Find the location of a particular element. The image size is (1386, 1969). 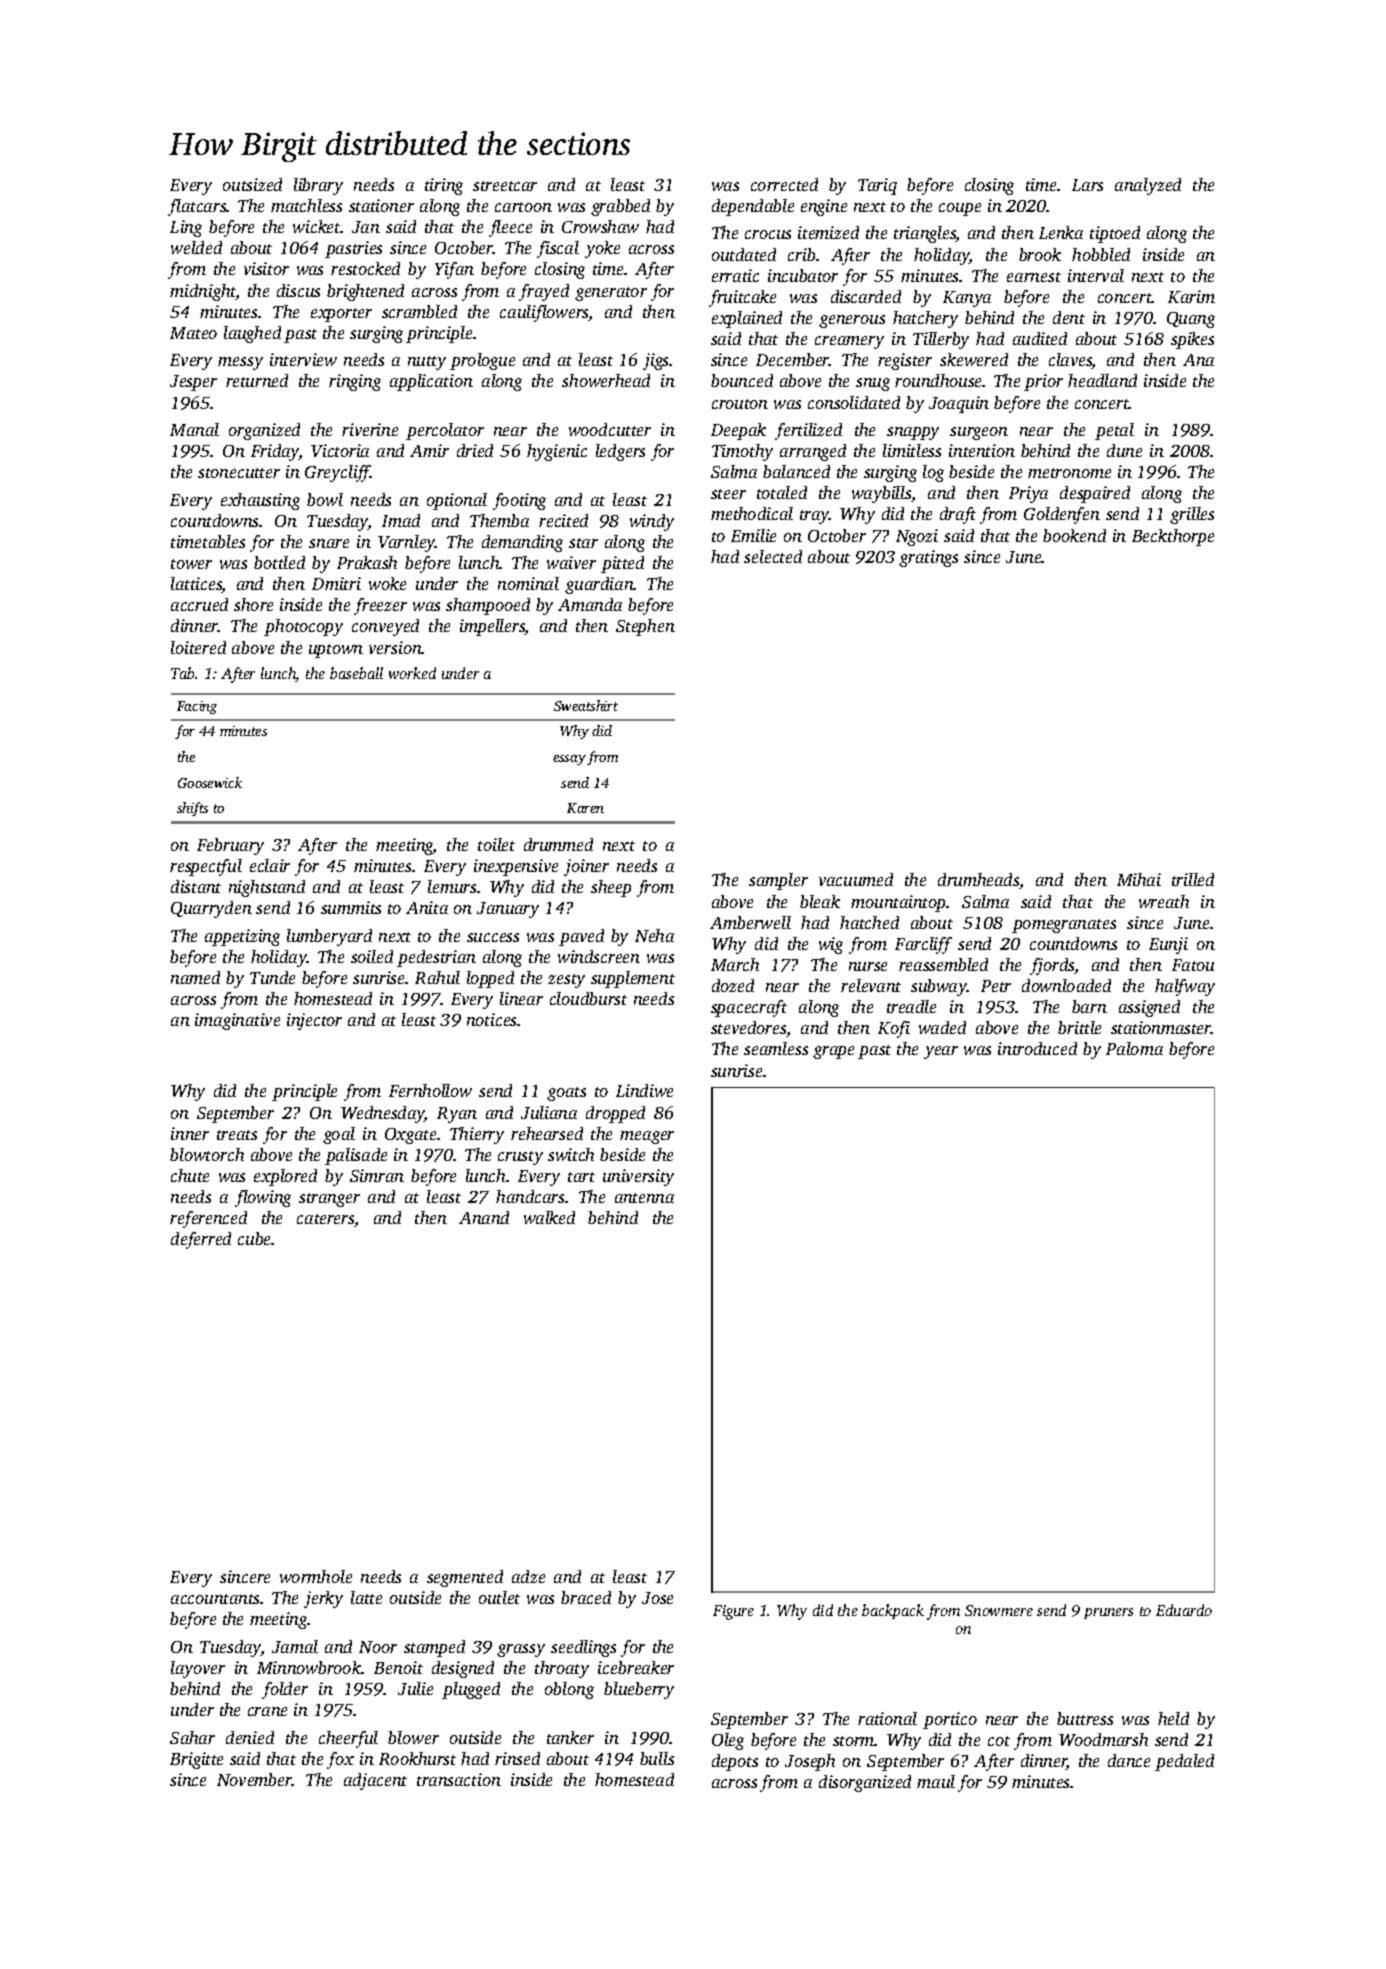

drumheads is located at coordinates (978, 879).
